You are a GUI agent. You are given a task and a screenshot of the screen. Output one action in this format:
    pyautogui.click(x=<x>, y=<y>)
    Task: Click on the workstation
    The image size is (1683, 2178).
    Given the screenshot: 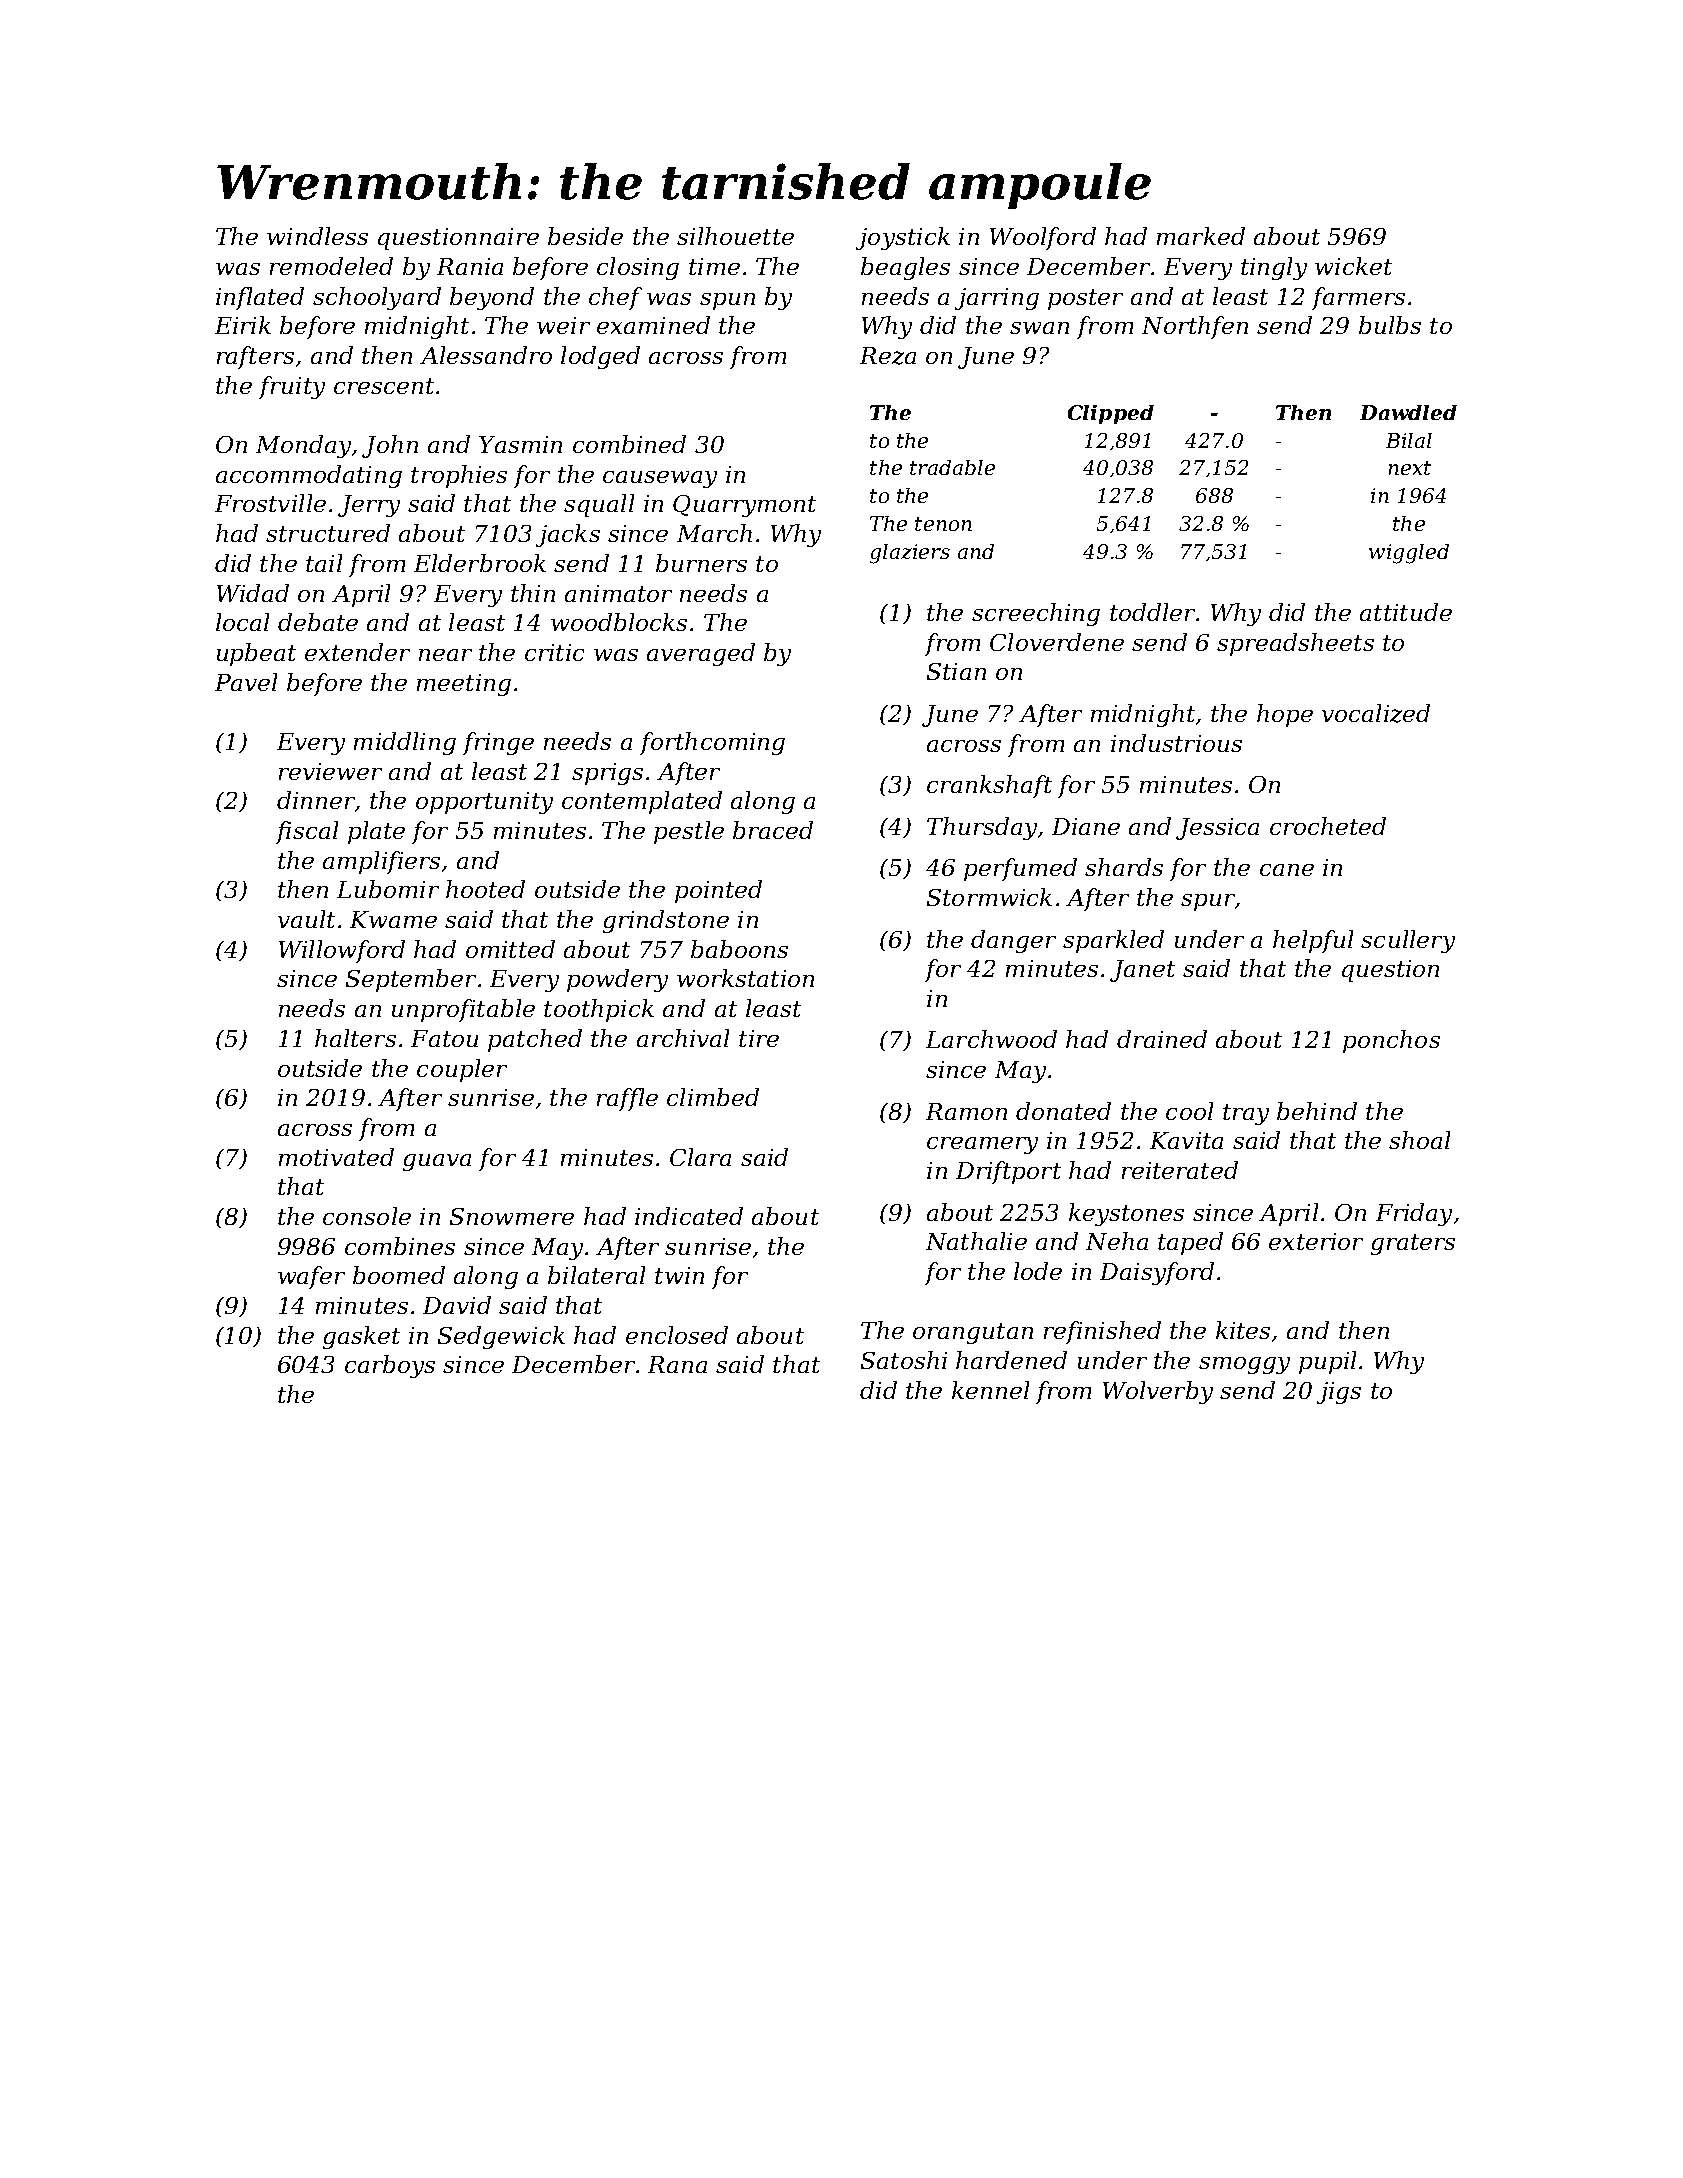 What is the action you would take?
    pyautogui.click(x=745, y=978)
